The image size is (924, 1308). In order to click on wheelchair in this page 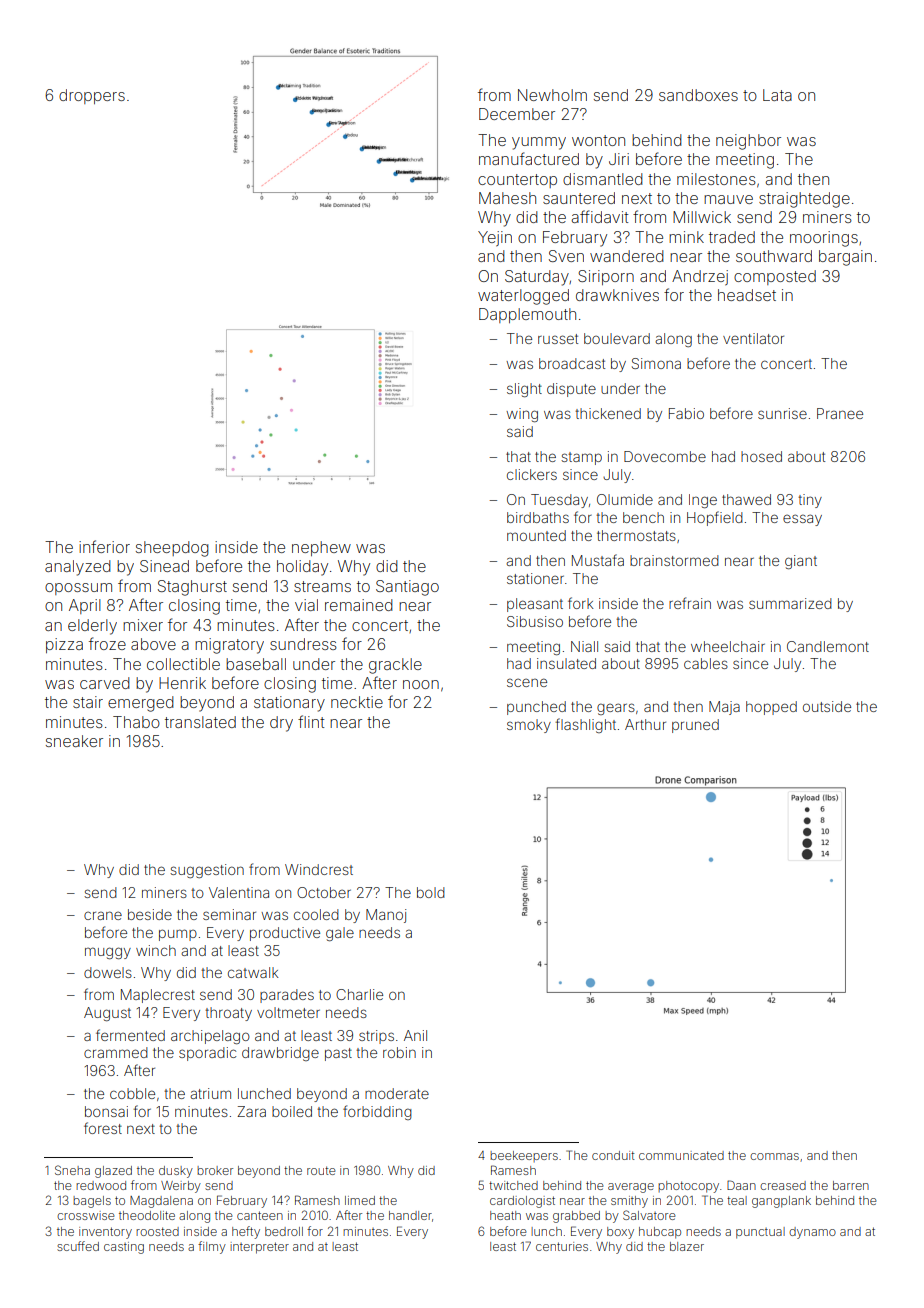, I will do `click(728, 646)`.
